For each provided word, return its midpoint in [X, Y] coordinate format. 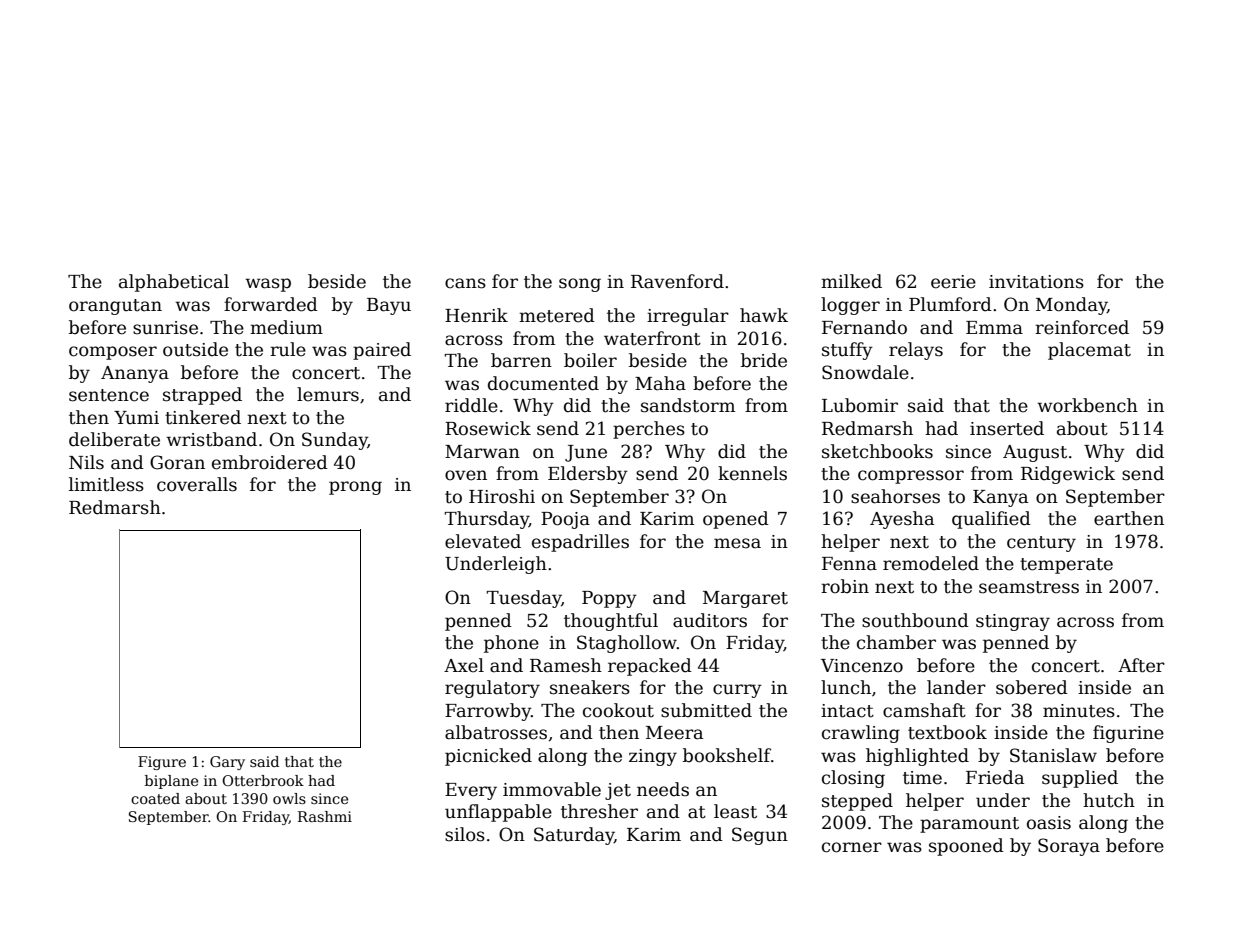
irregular [688, 317]
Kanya [1000, 498]
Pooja [565, 520]
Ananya [135, 374]
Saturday [574, 836]
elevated [483, 541]
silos [465, 834]
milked [851, 281]
